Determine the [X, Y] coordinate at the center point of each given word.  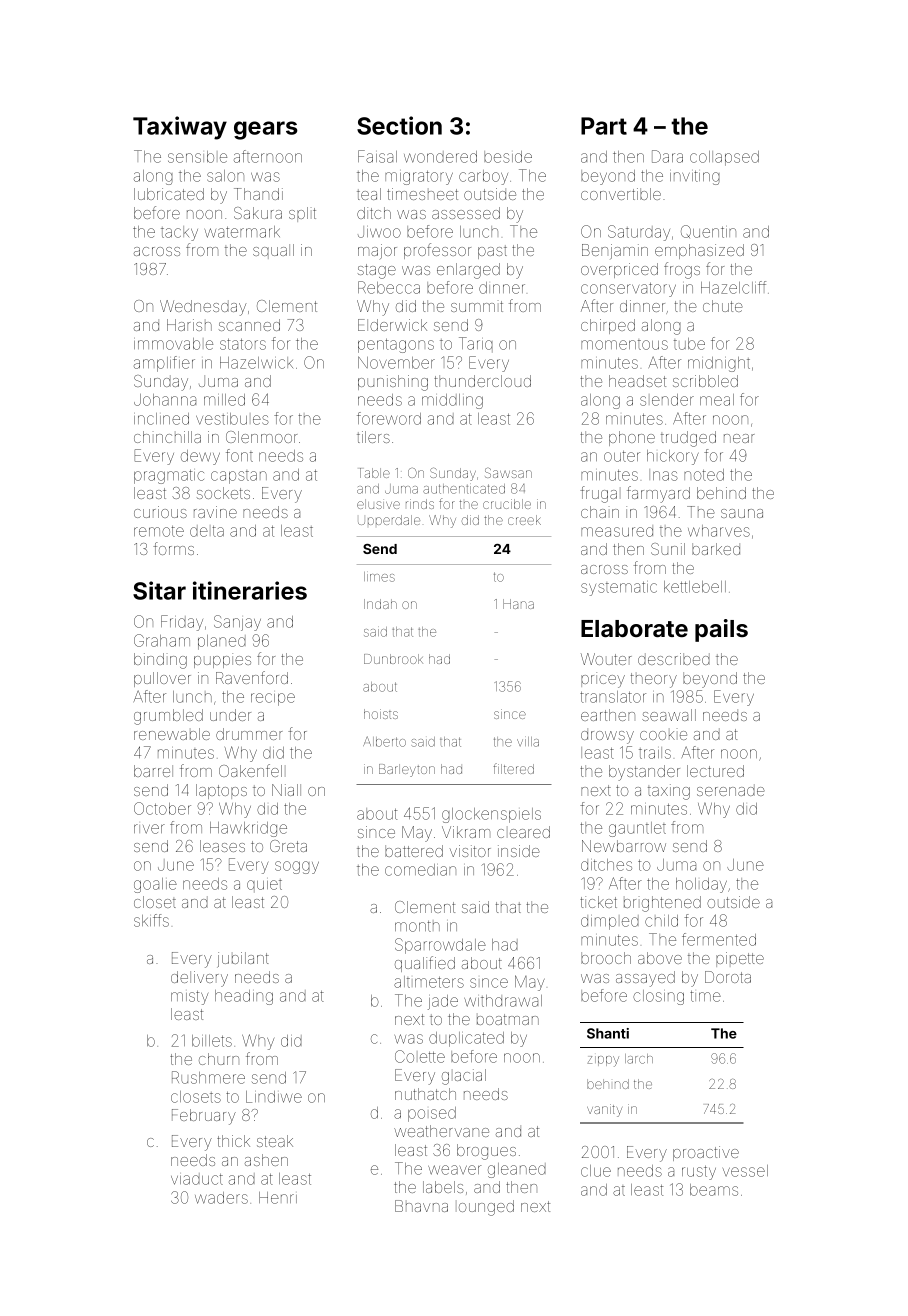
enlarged [468, 271]
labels [443, 1187]
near [739, 438]
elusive [378, 504]
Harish [189, 325]
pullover [162, 679]
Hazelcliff [733, 287]
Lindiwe [274, 1097]
